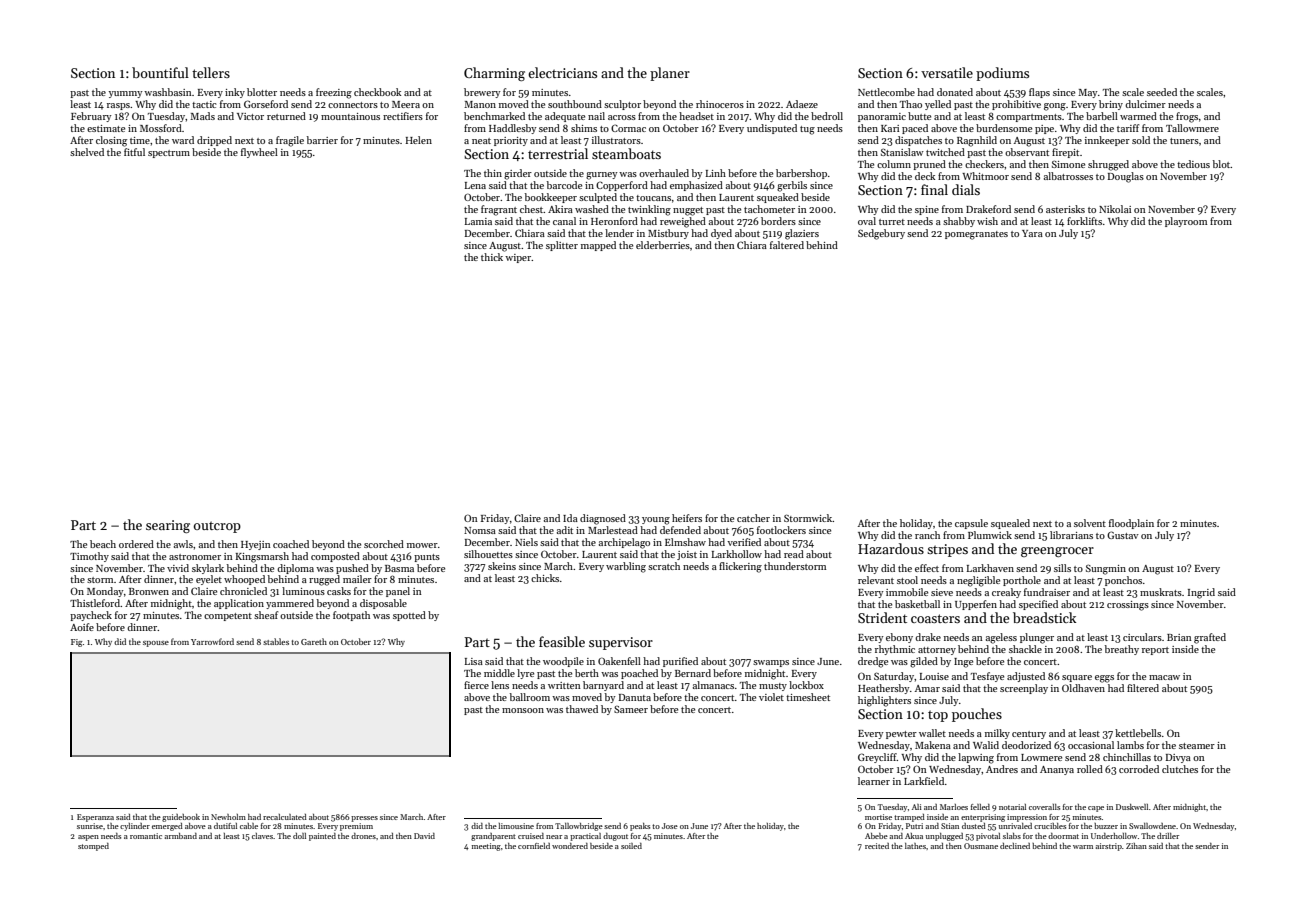  Describe the element at coordinates (217, 527) in the document. I see `outcrop` at that location.
